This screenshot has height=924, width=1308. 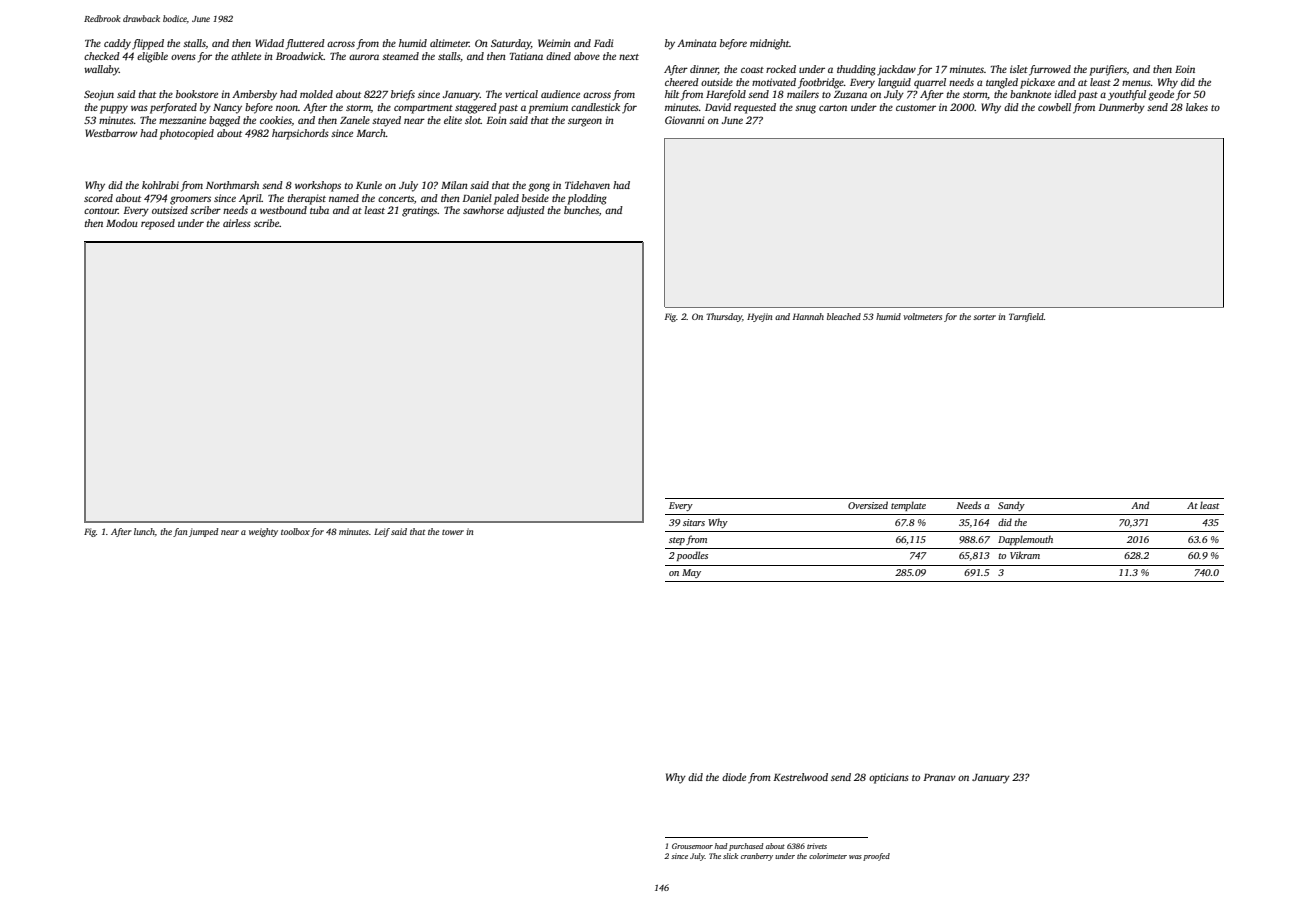 I want to click on sorter, so click(x=984, y=317).
